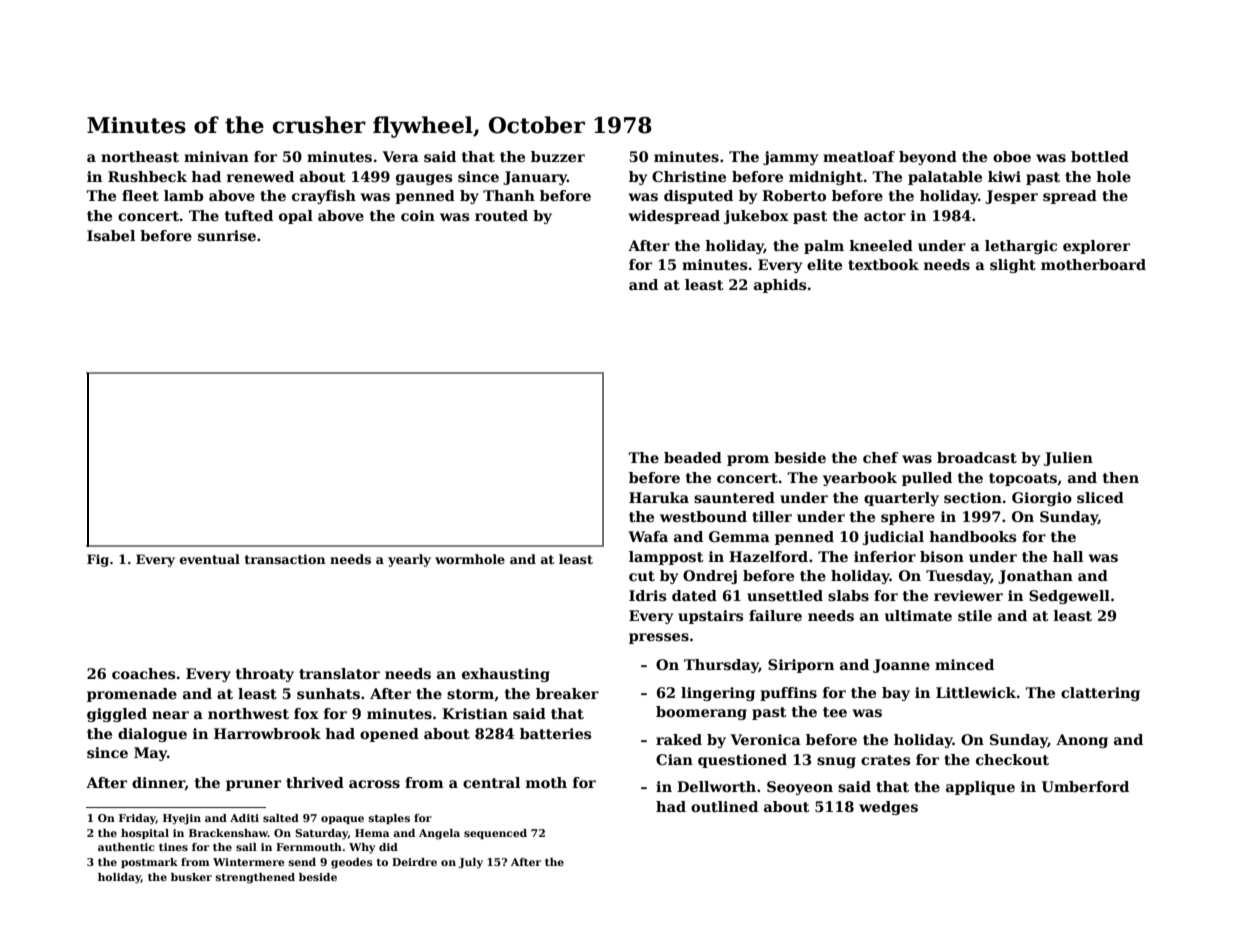 This image has height=952, width=1233. What do you see at coordinates (710, 577) in the image?
I see `Ondrej` at bounding box center [710, 577].
